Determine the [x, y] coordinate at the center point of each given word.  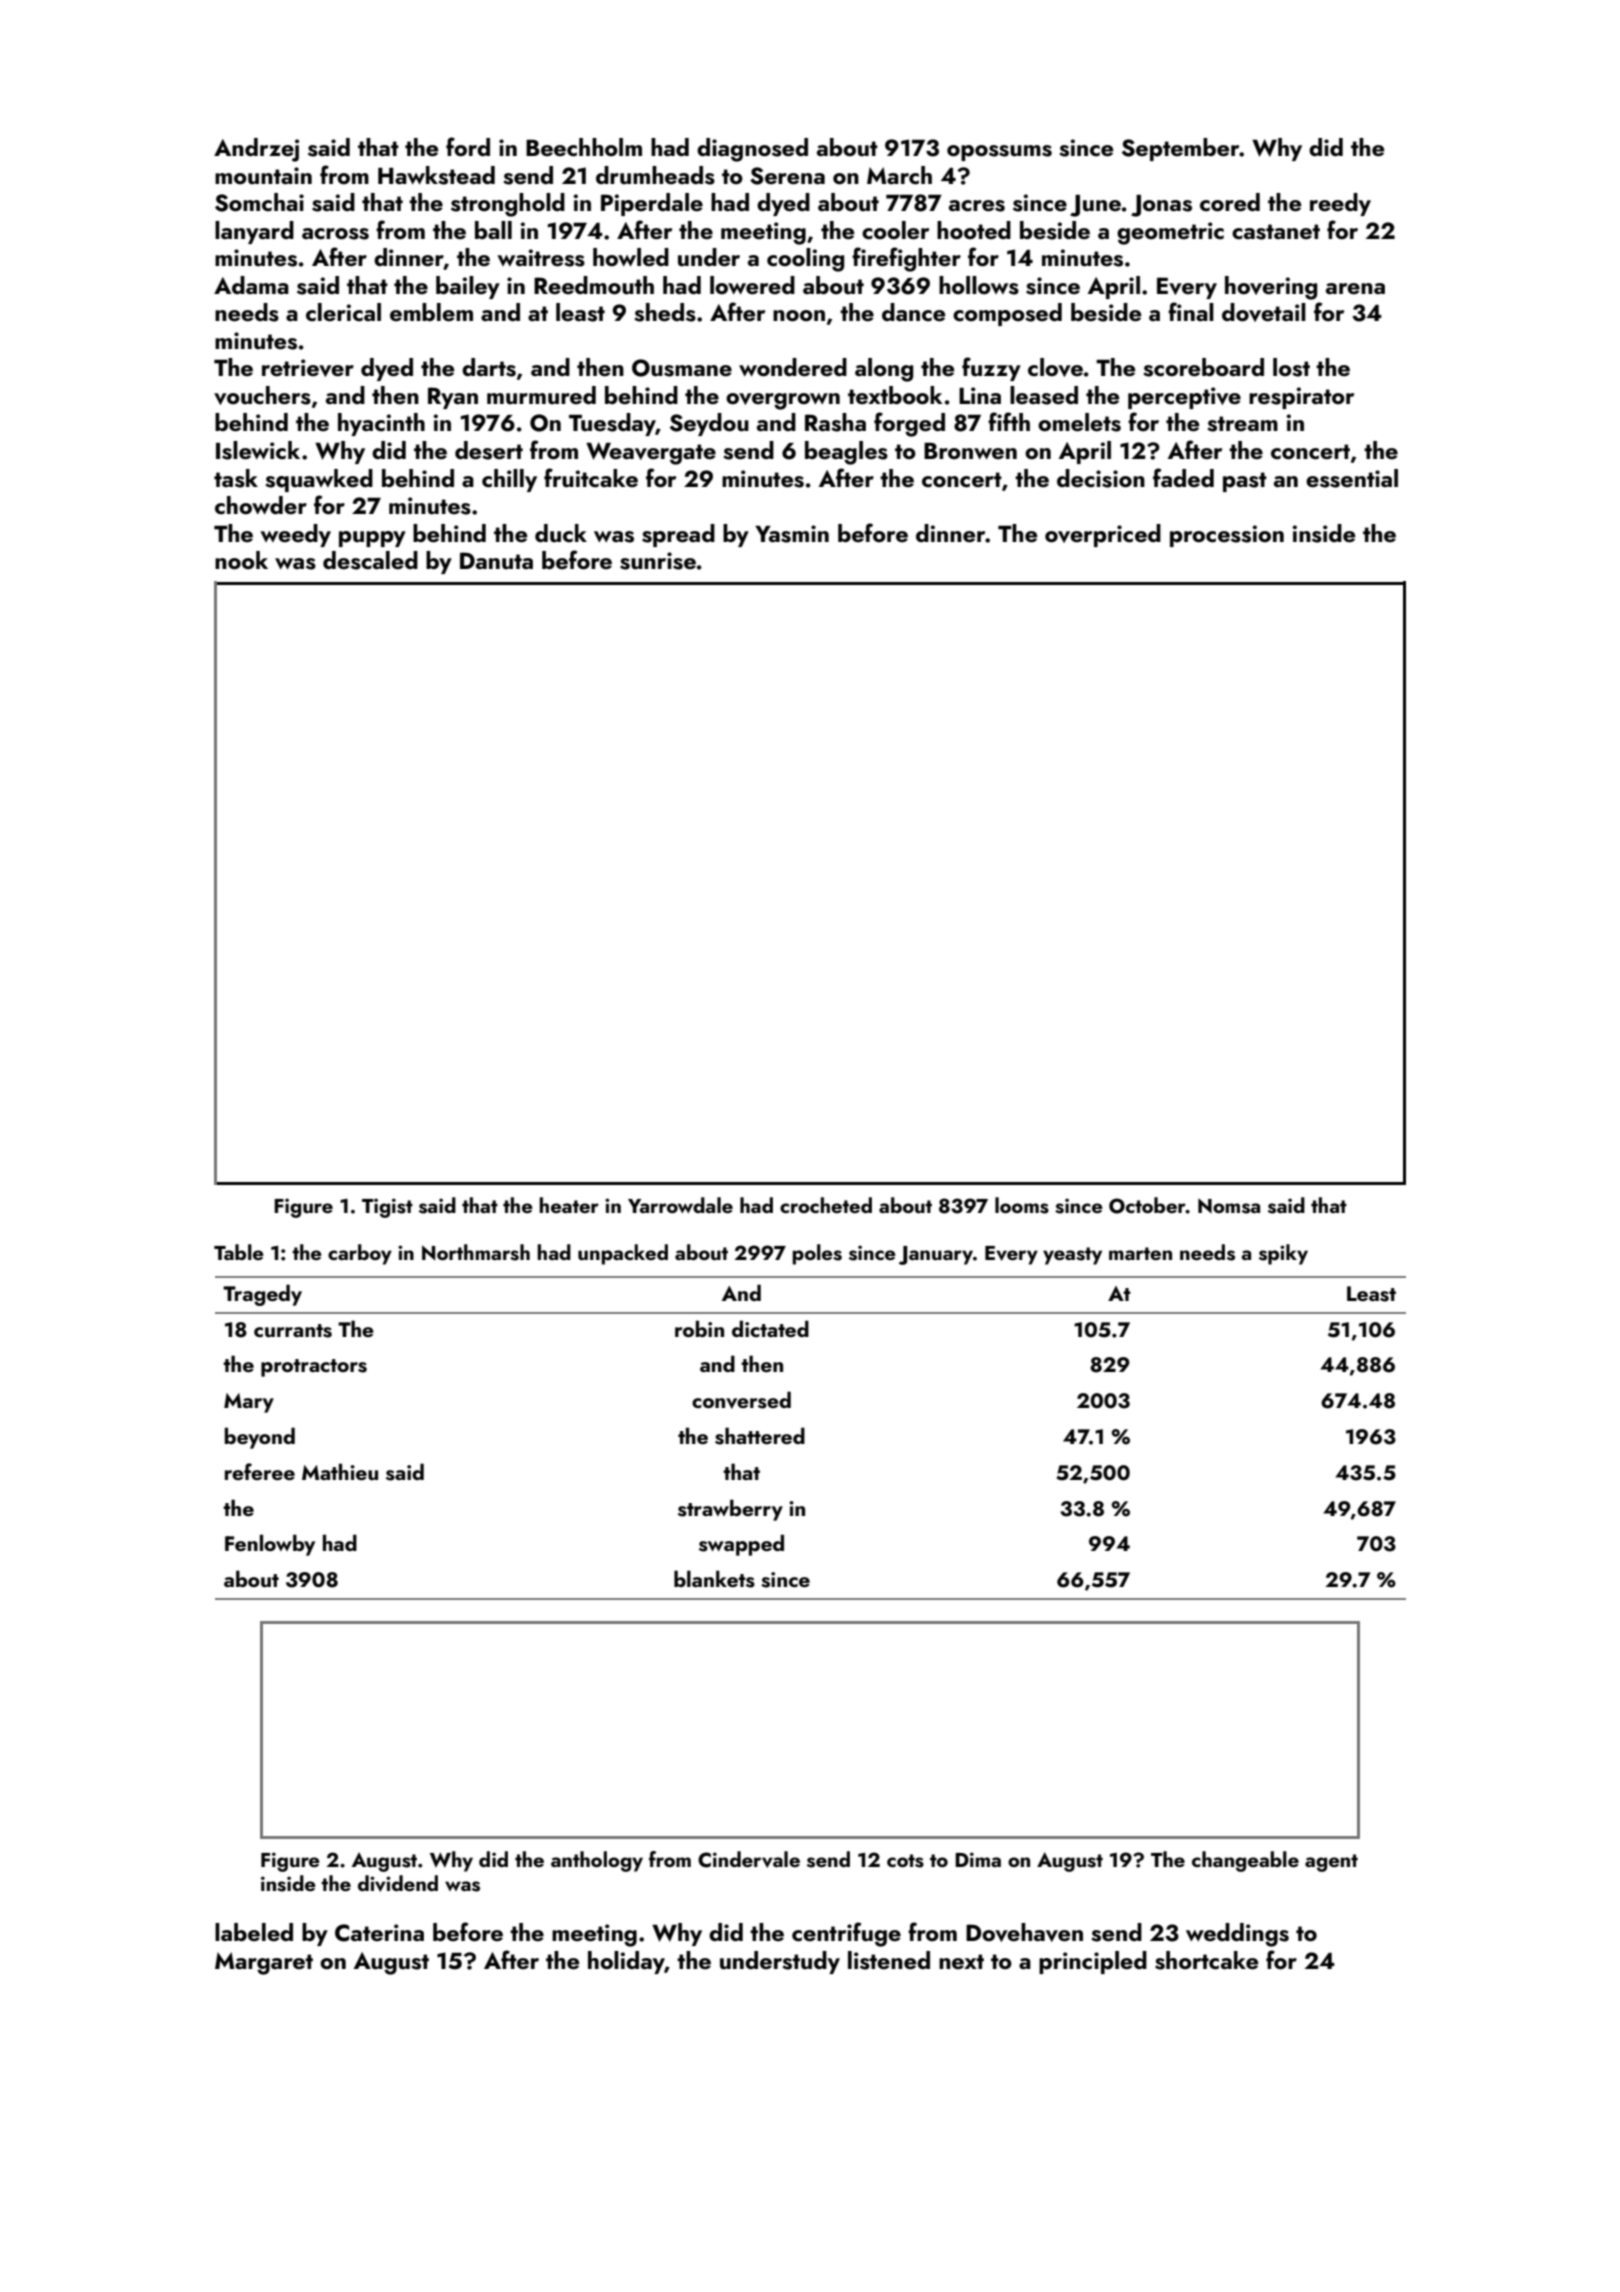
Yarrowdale [680, 1205]
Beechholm [584, 147]
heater [569, 1205]
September [1181, 149]
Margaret [264, 1963]
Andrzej [256, 150]
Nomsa [1229, 1206]
